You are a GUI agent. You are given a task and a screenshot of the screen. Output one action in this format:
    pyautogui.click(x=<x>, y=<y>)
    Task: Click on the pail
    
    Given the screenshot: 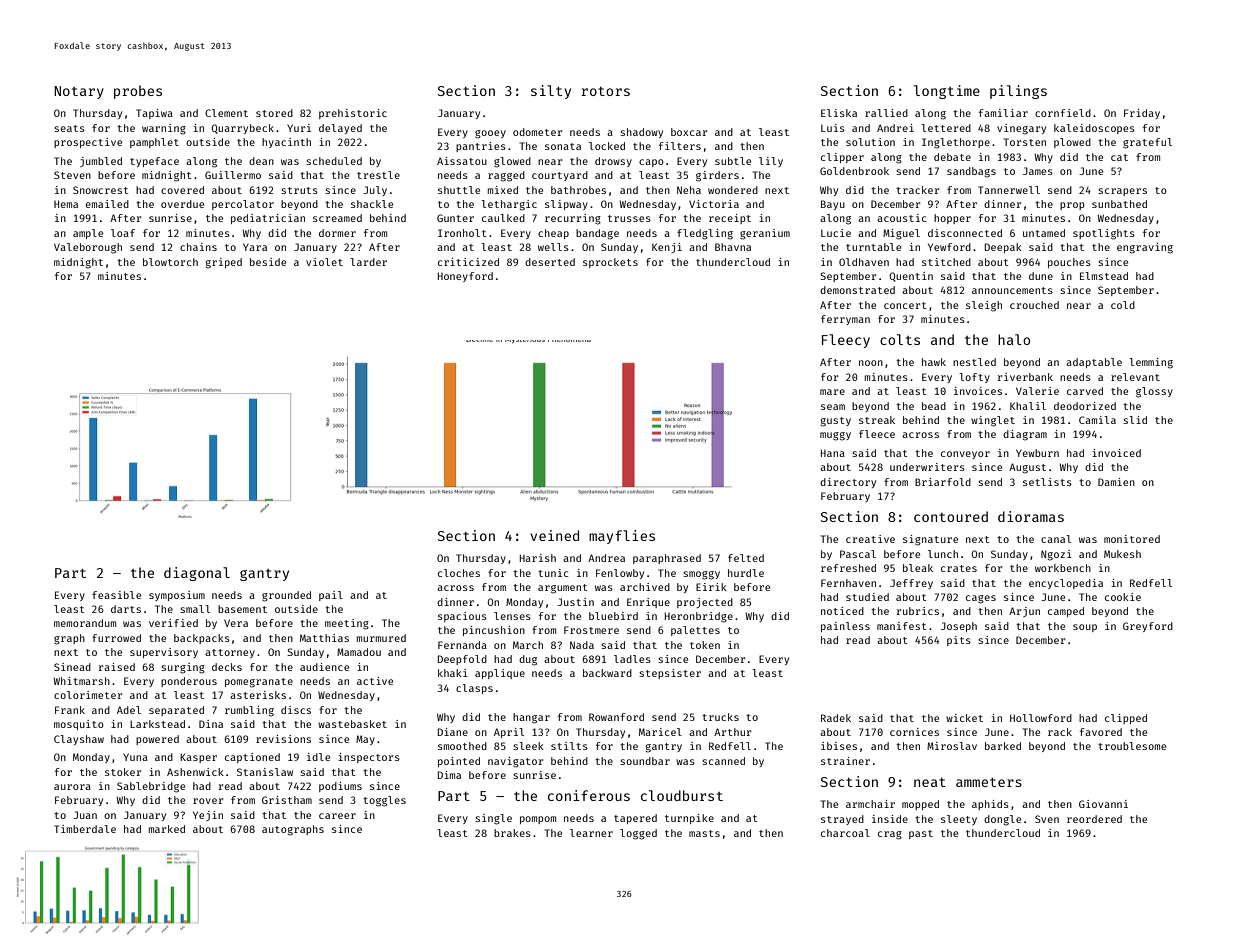 What is the action you would take?
    pyautogui.click(x=331, y=596)
